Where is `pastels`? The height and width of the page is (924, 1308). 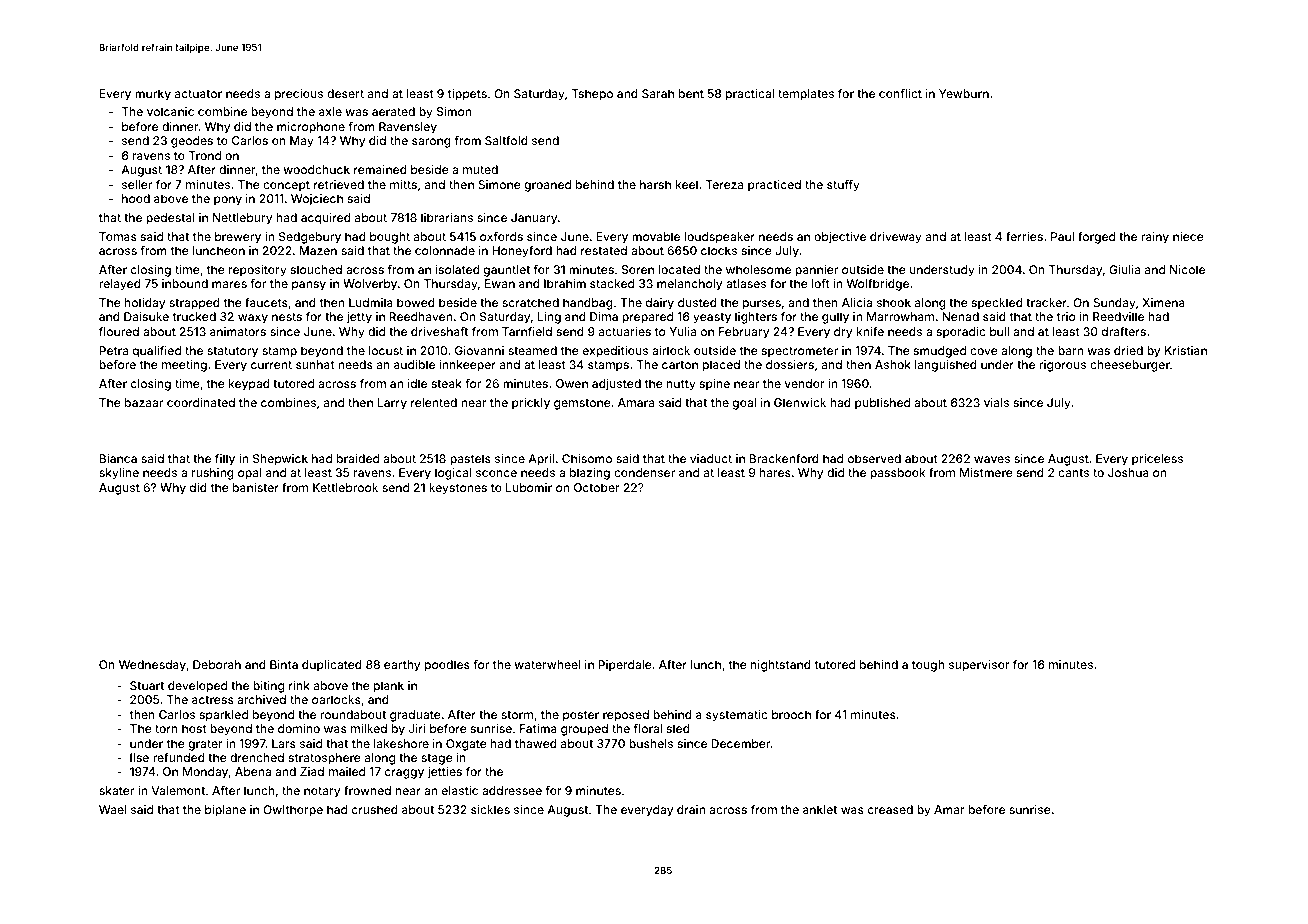 pastels is located at coordinates (470, 460).
